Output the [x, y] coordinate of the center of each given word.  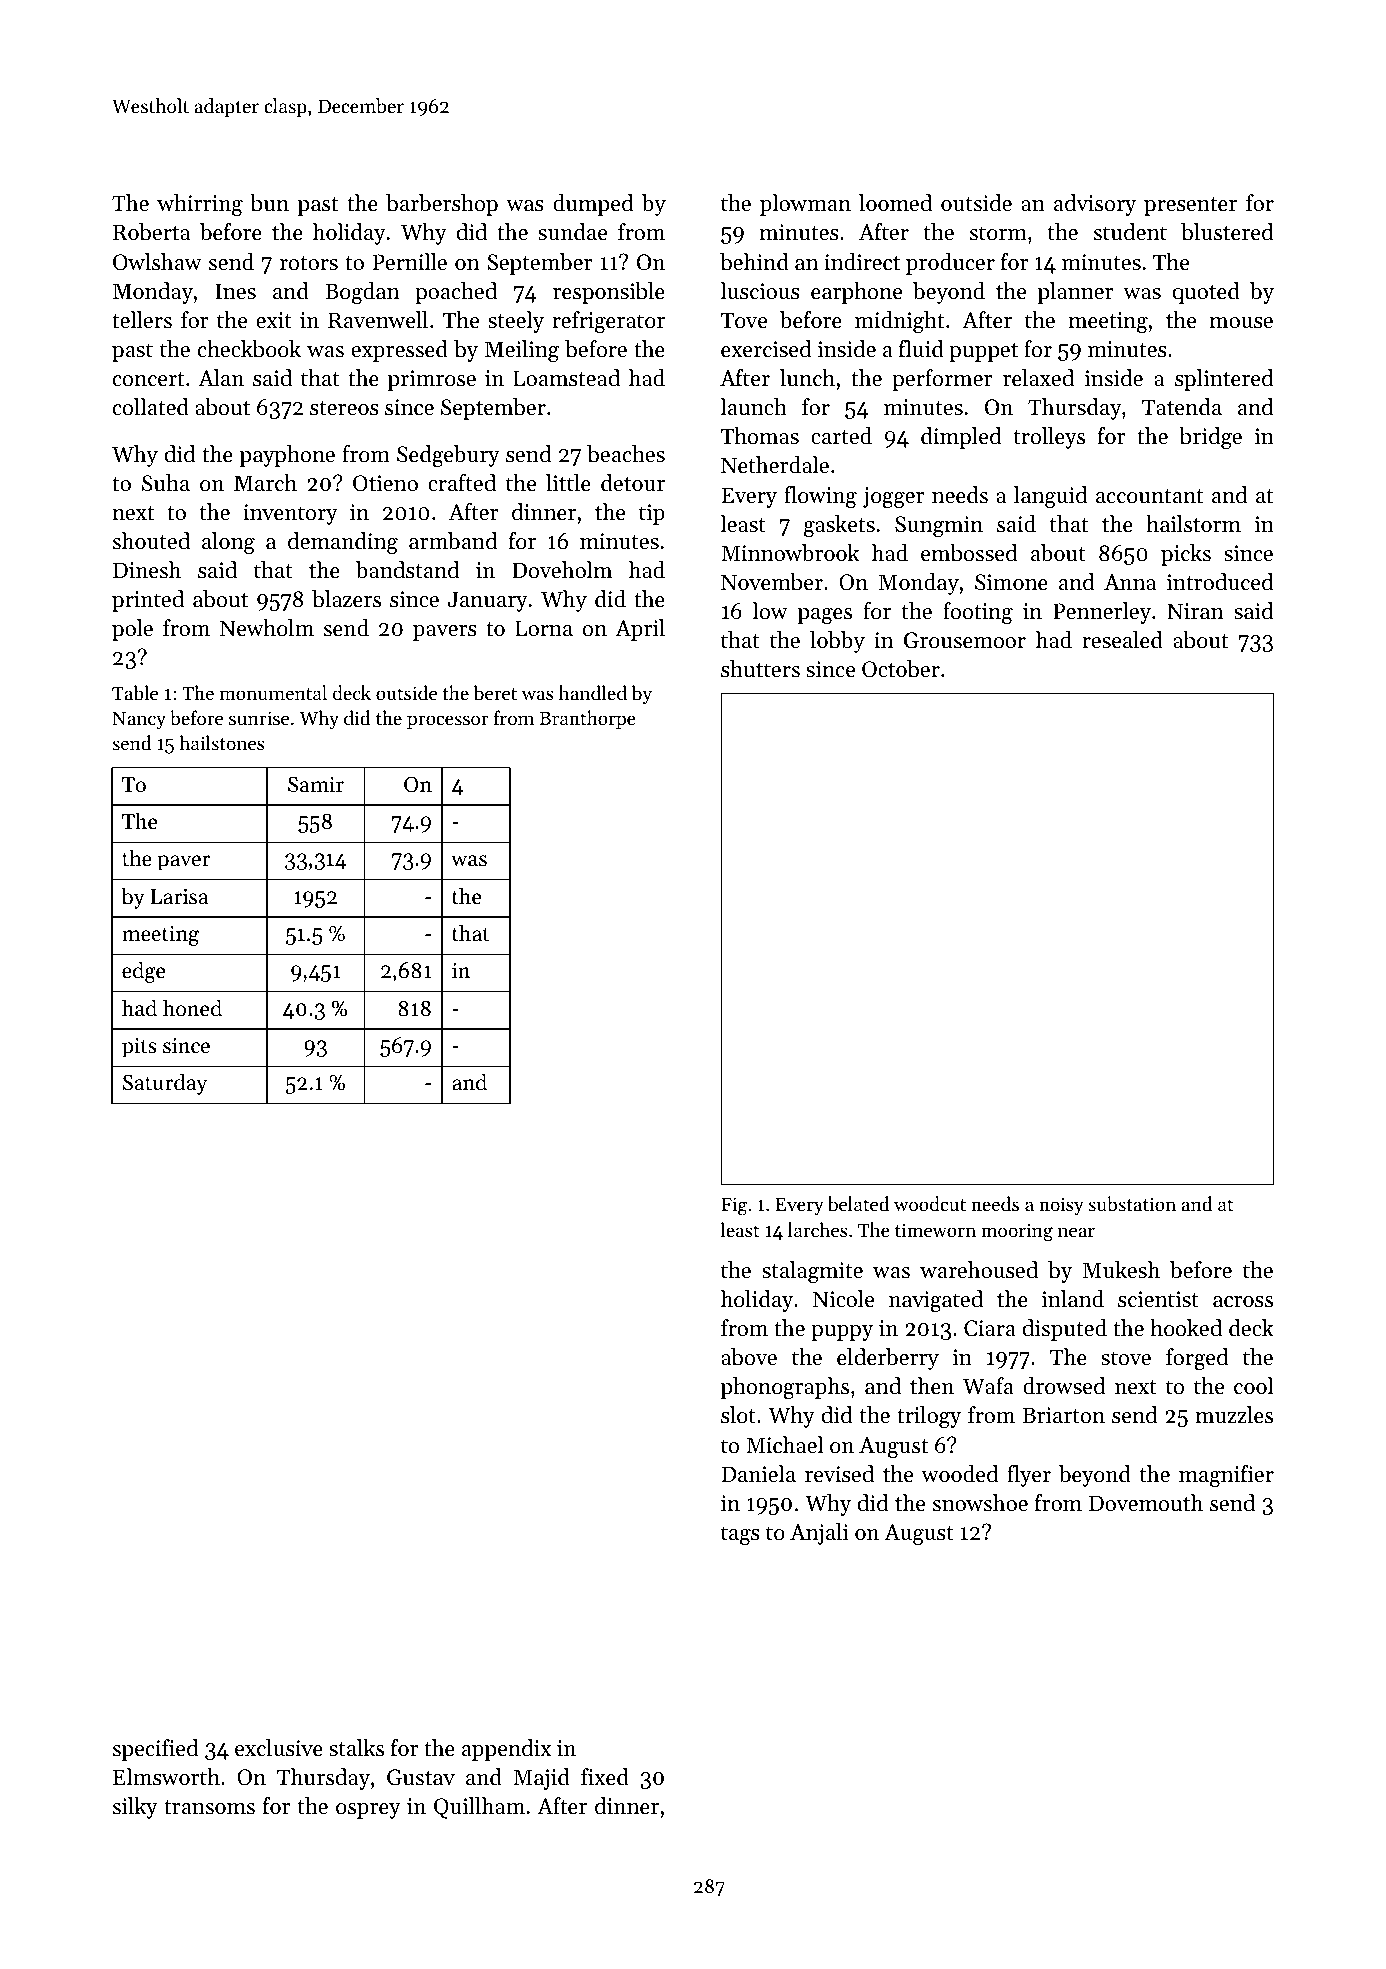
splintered [1224, 380]
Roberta [151, 232]
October [901, 669]
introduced [1220, 582]
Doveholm [562, 570]
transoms [209, 1807]
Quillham [479, 1808]
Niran [1195, 611]
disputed [1065, 1330]
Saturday [165, 1084]
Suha [166, 483]
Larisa [179, 897]
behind [754, 262]
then [932, 1386]
